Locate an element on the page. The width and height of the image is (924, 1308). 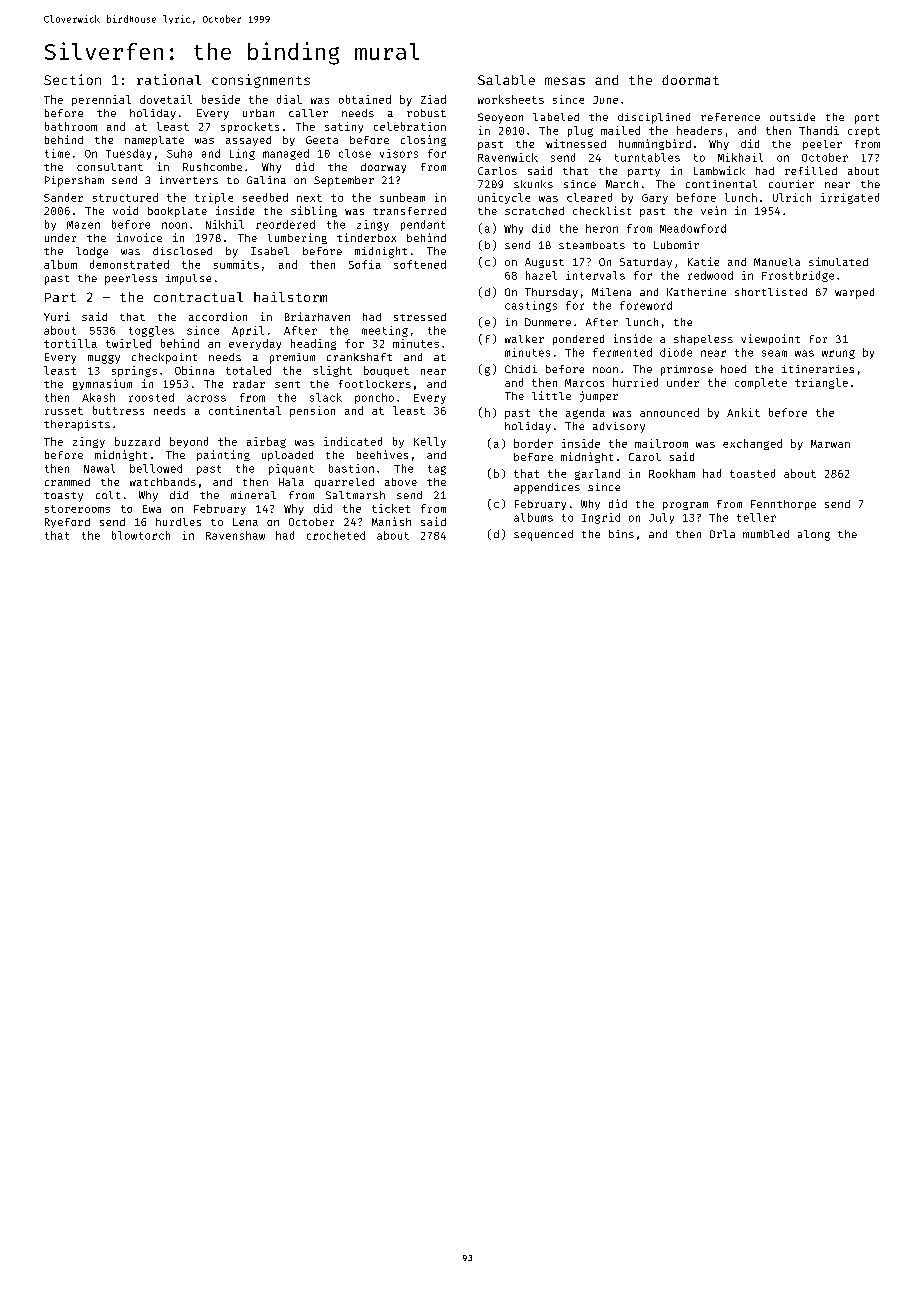
Thursday is located at coordinates (551, 293).
